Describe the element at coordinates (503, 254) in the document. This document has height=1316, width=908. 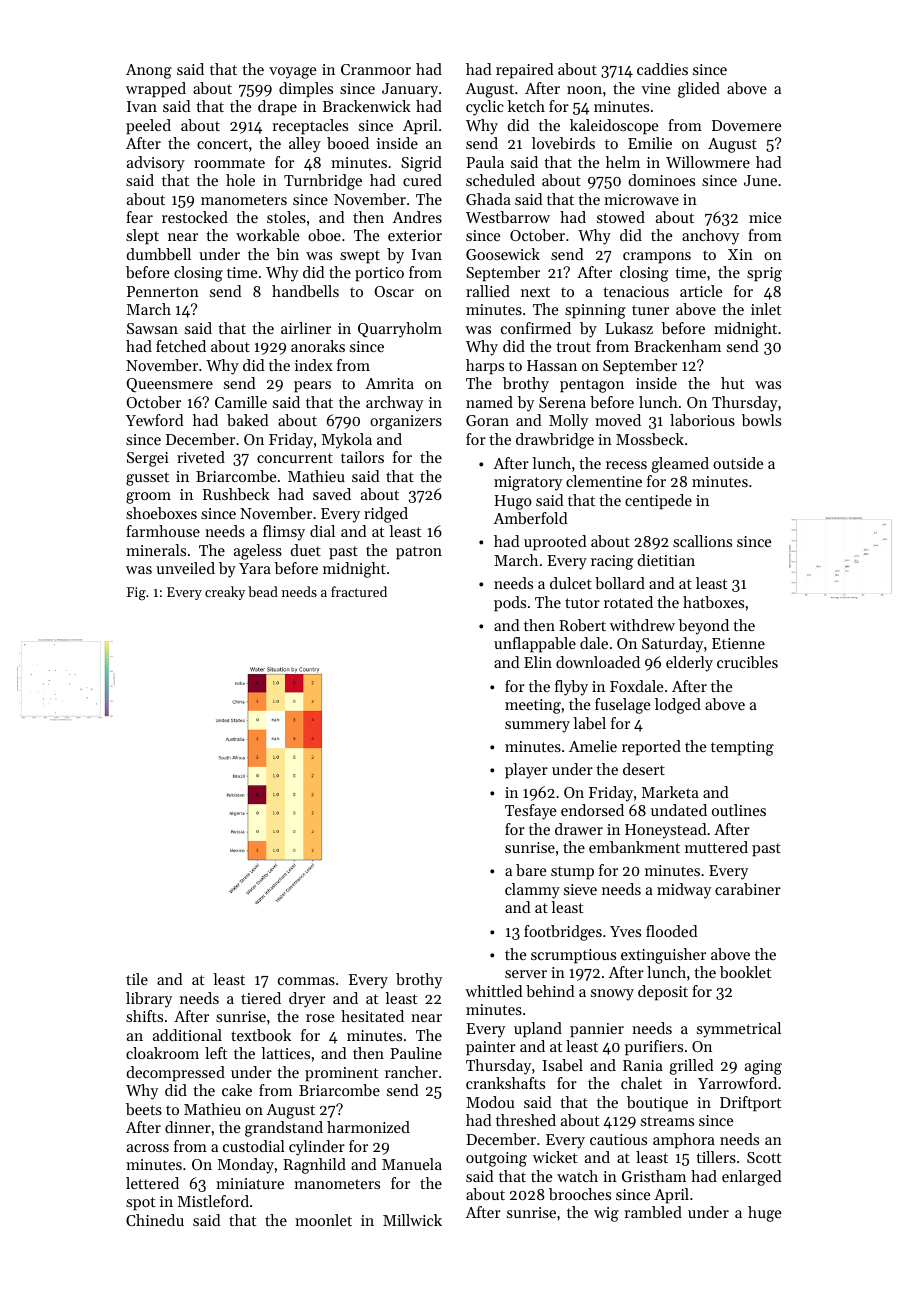
I see `Goosewick` at that location.
